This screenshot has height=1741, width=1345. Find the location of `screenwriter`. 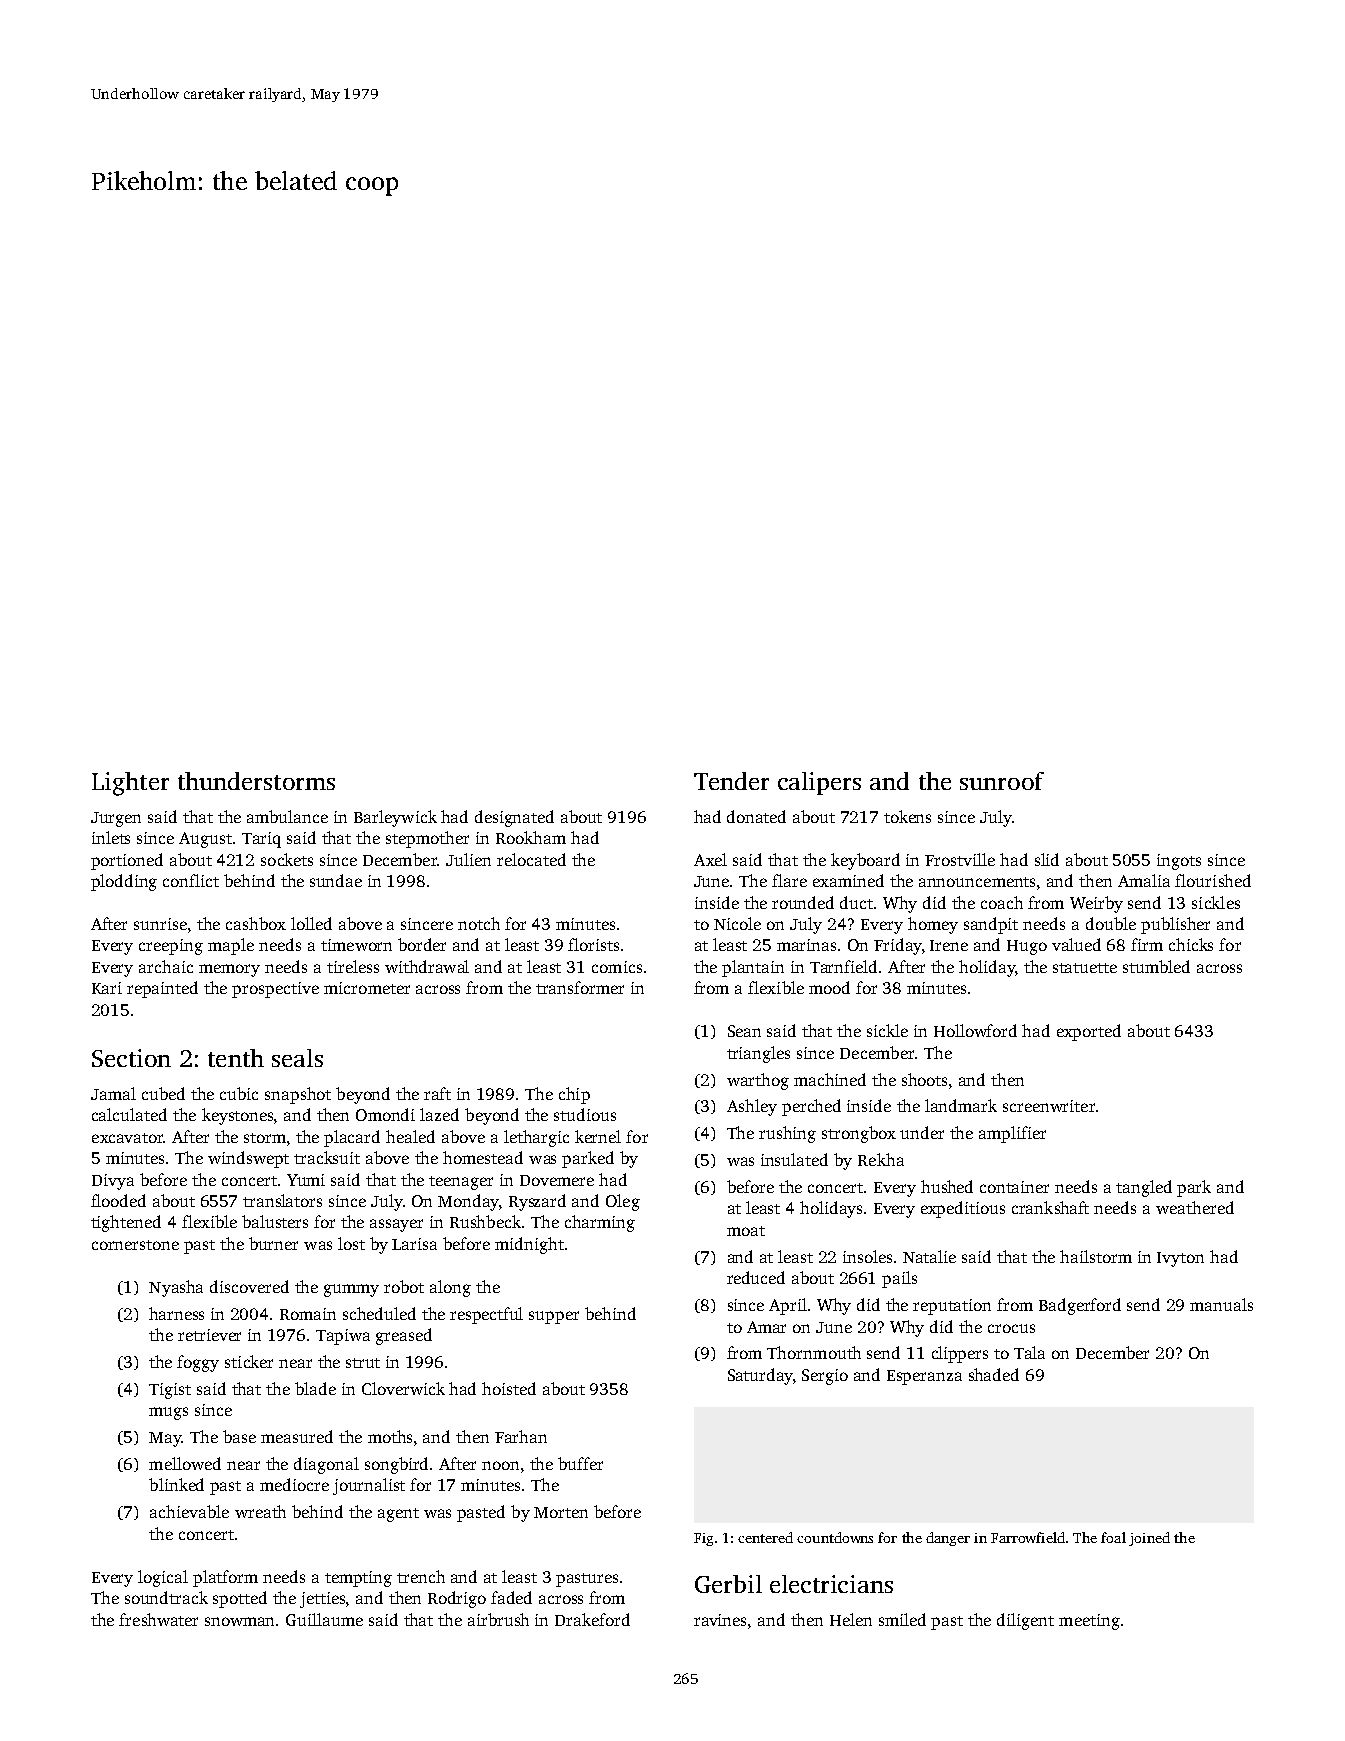

screenwriter is located at coordinates (1049, 1106).
